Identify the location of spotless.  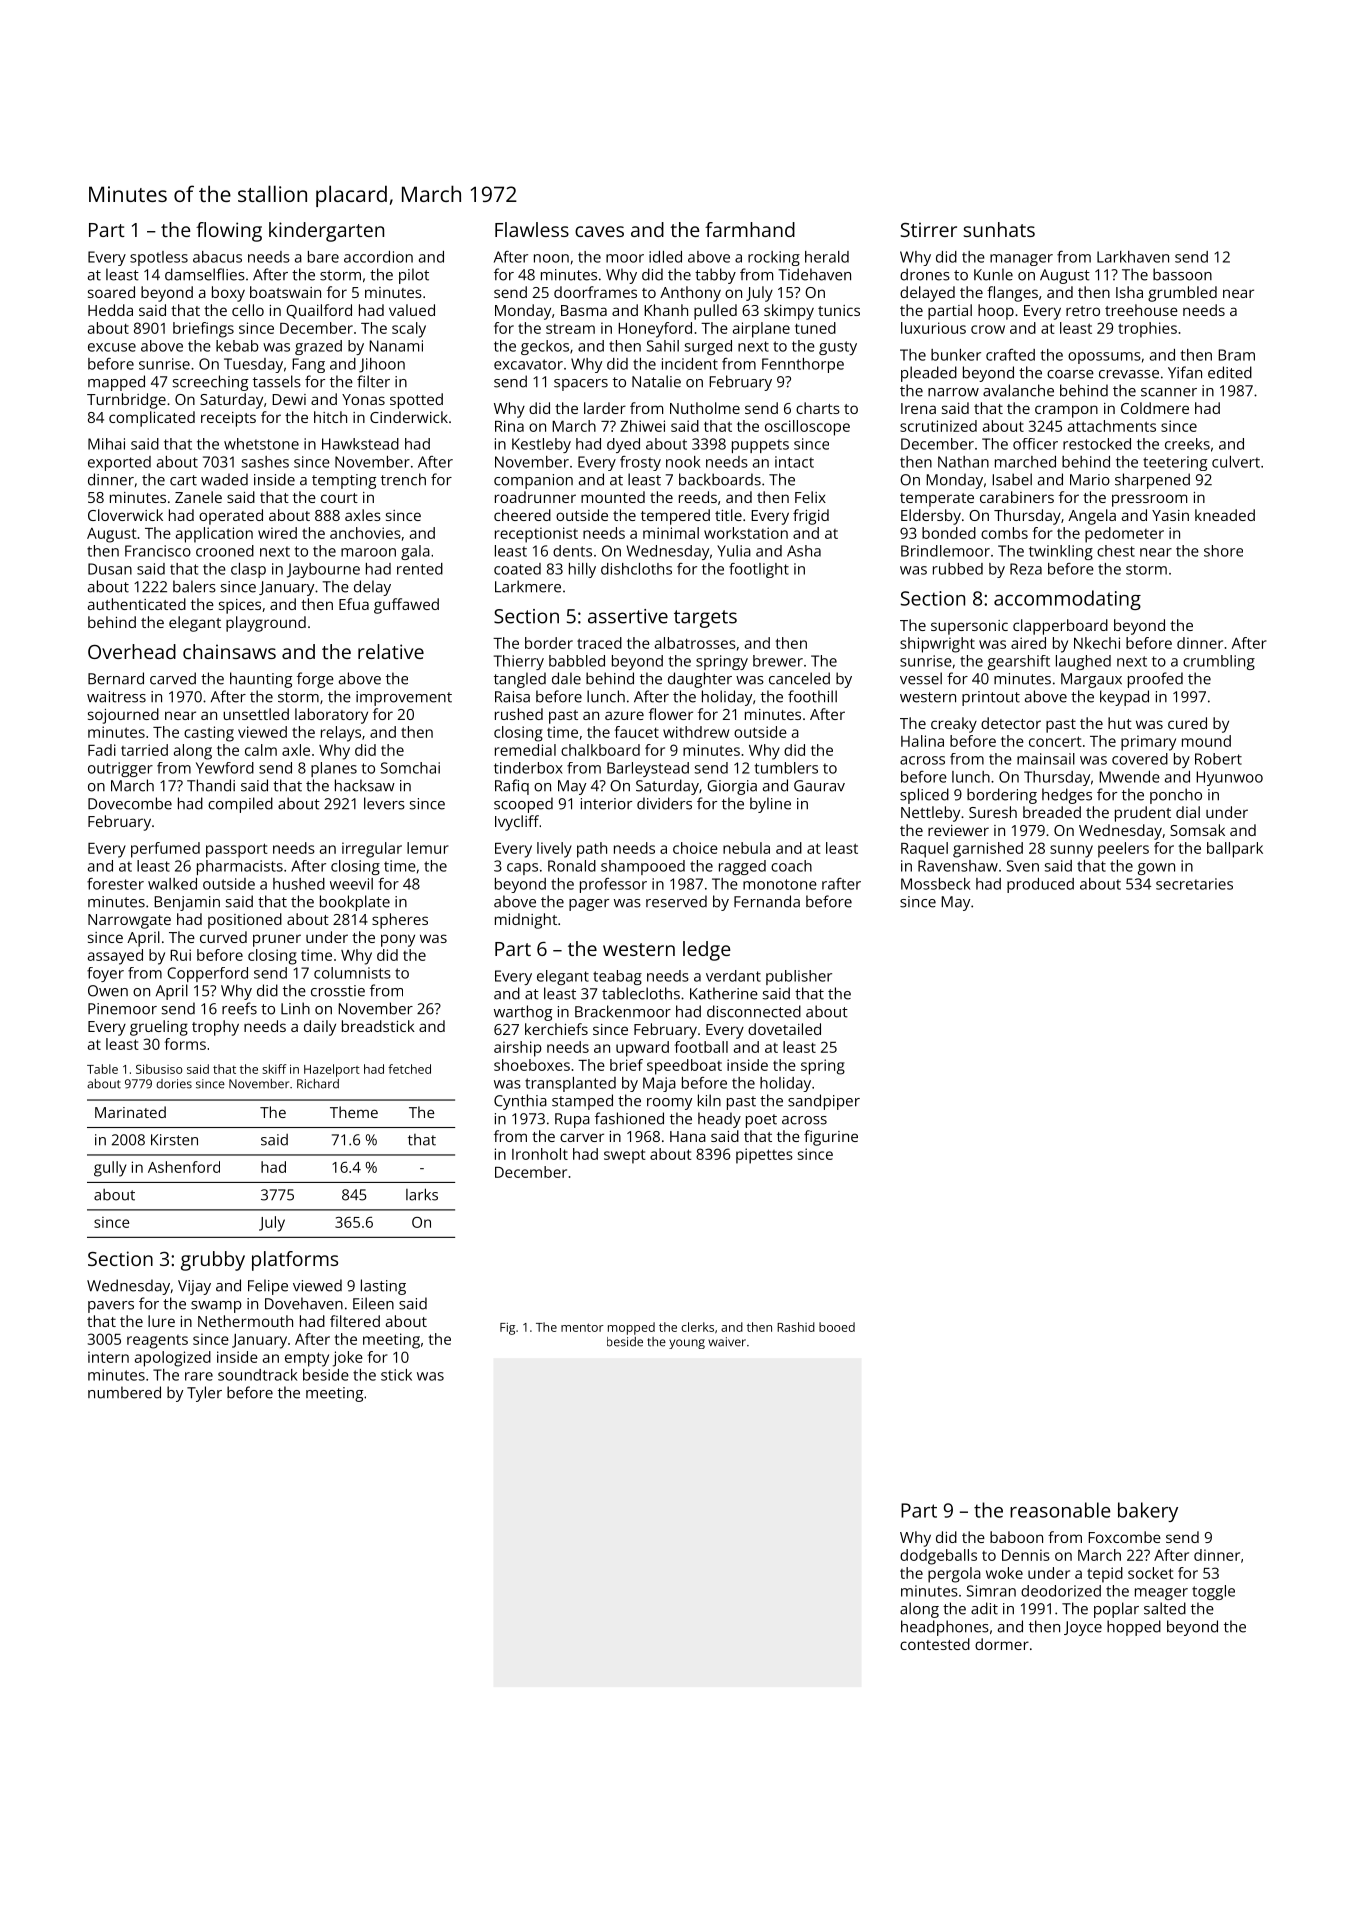
(159, 258).
